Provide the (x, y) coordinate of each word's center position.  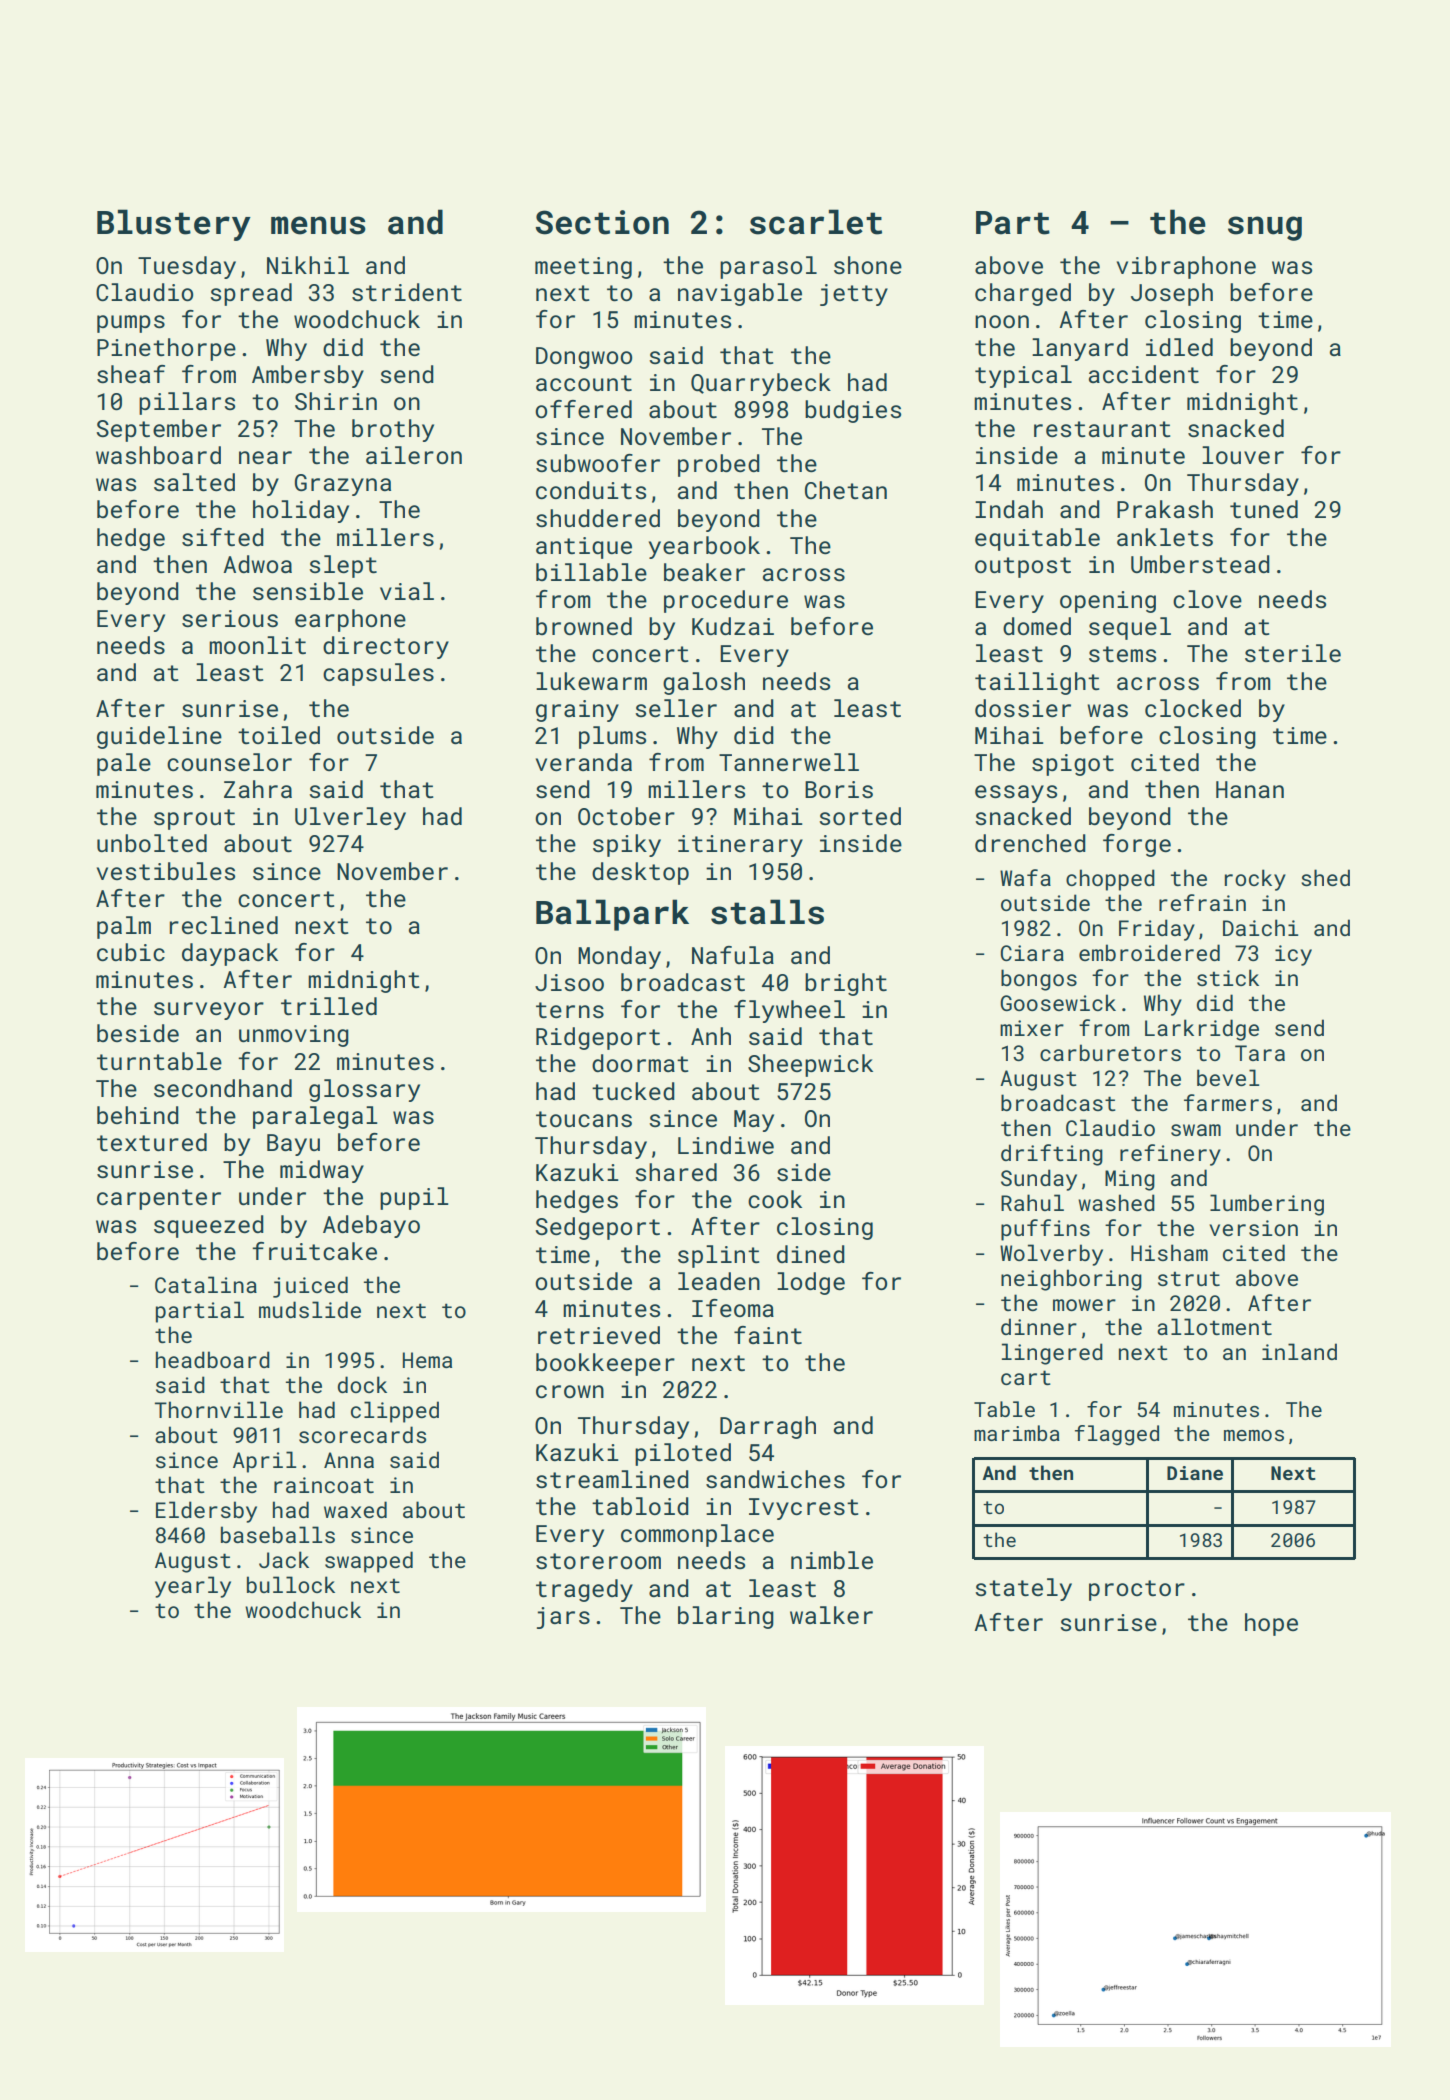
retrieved (599, 1335)
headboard (213, 1359)
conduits (591, 490)
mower (1084, 1305)
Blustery (174, 225)
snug (1265, 228)
